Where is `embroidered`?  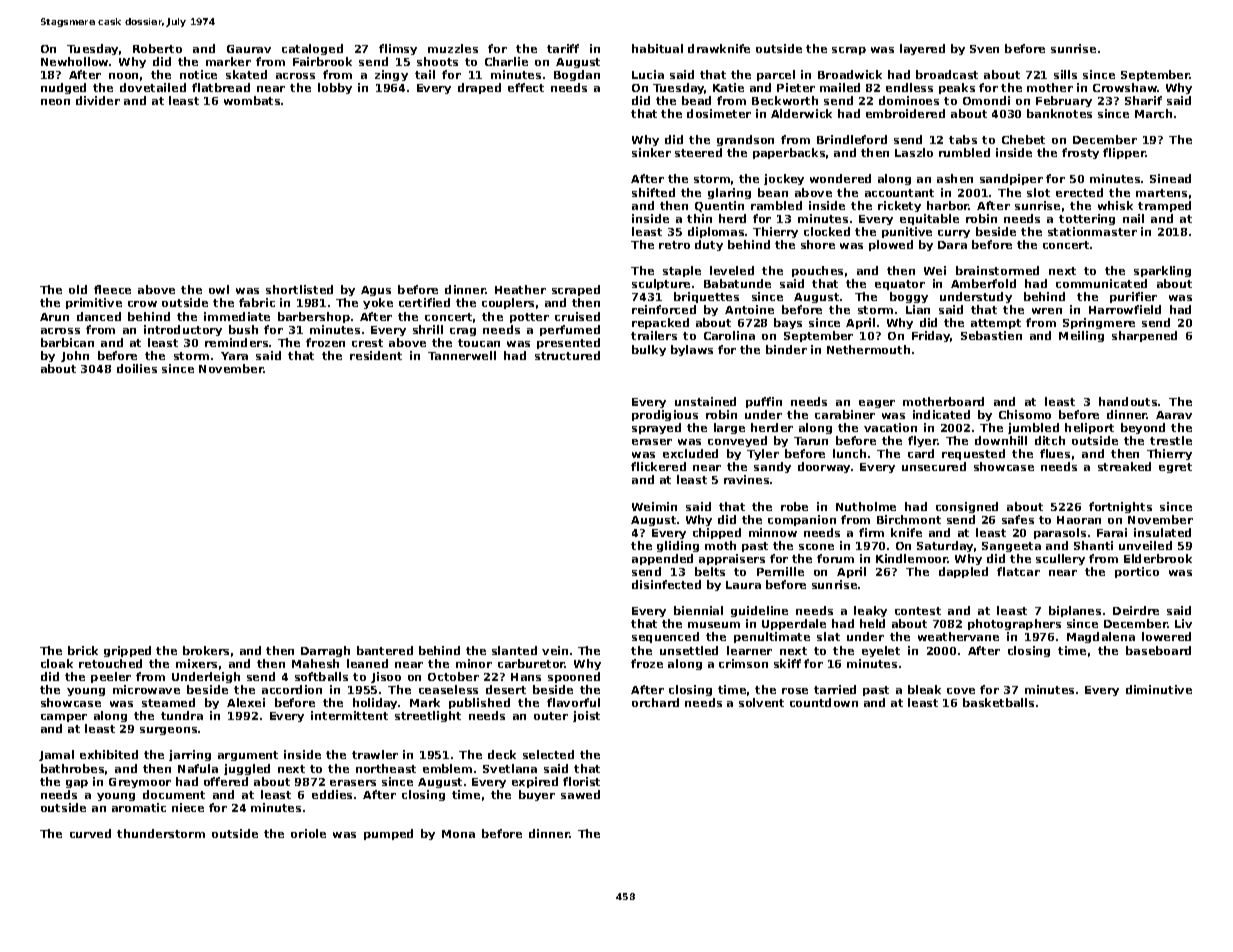
embroidered is located at coordinates (905, 113).
